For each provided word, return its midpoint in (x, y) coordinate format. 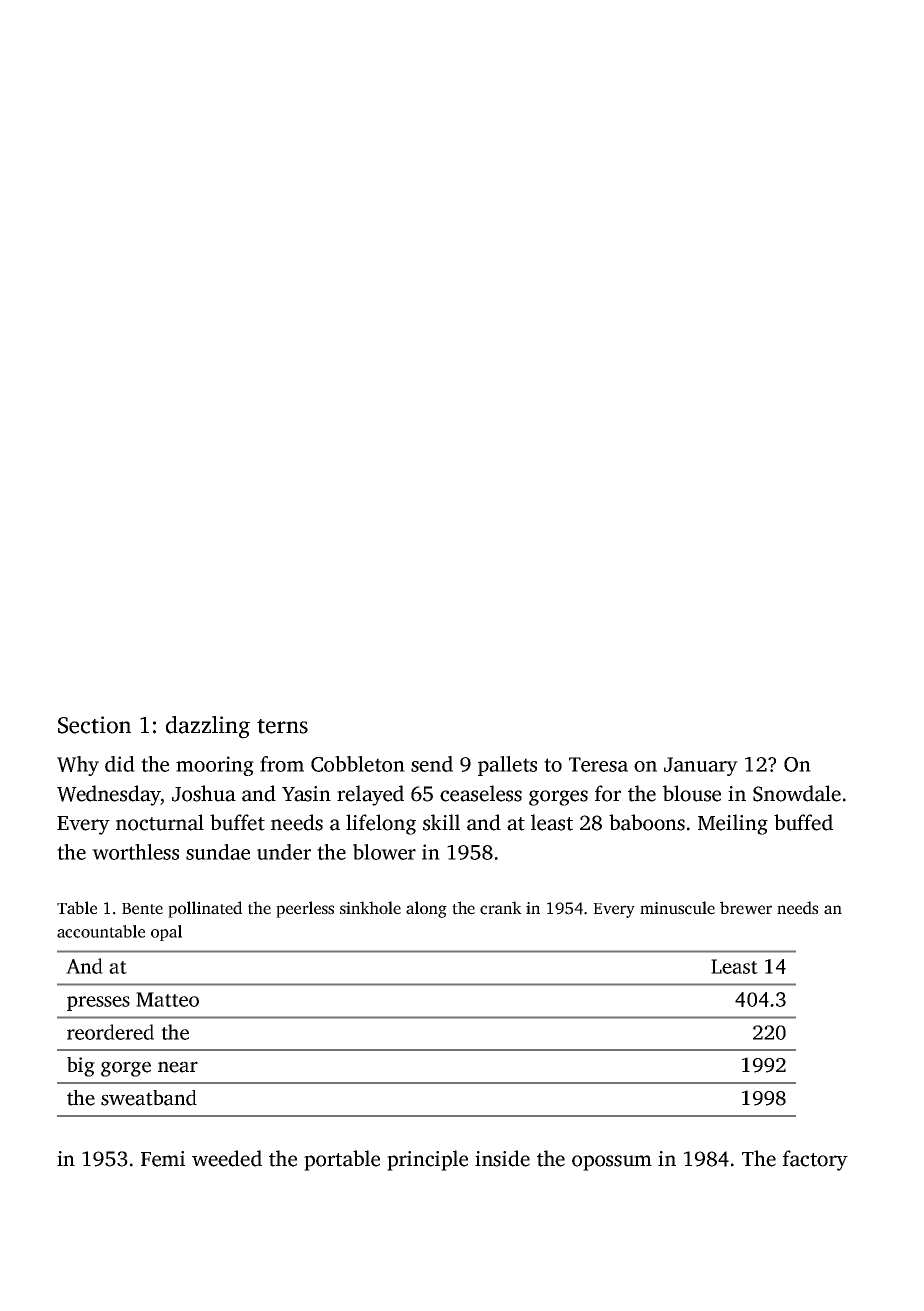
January (701, 766)
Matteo (167, 999)
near (178, 1067)
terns (282, 726)
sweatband (149, 1098)
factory (815, 1160)
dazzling (208, 727)
